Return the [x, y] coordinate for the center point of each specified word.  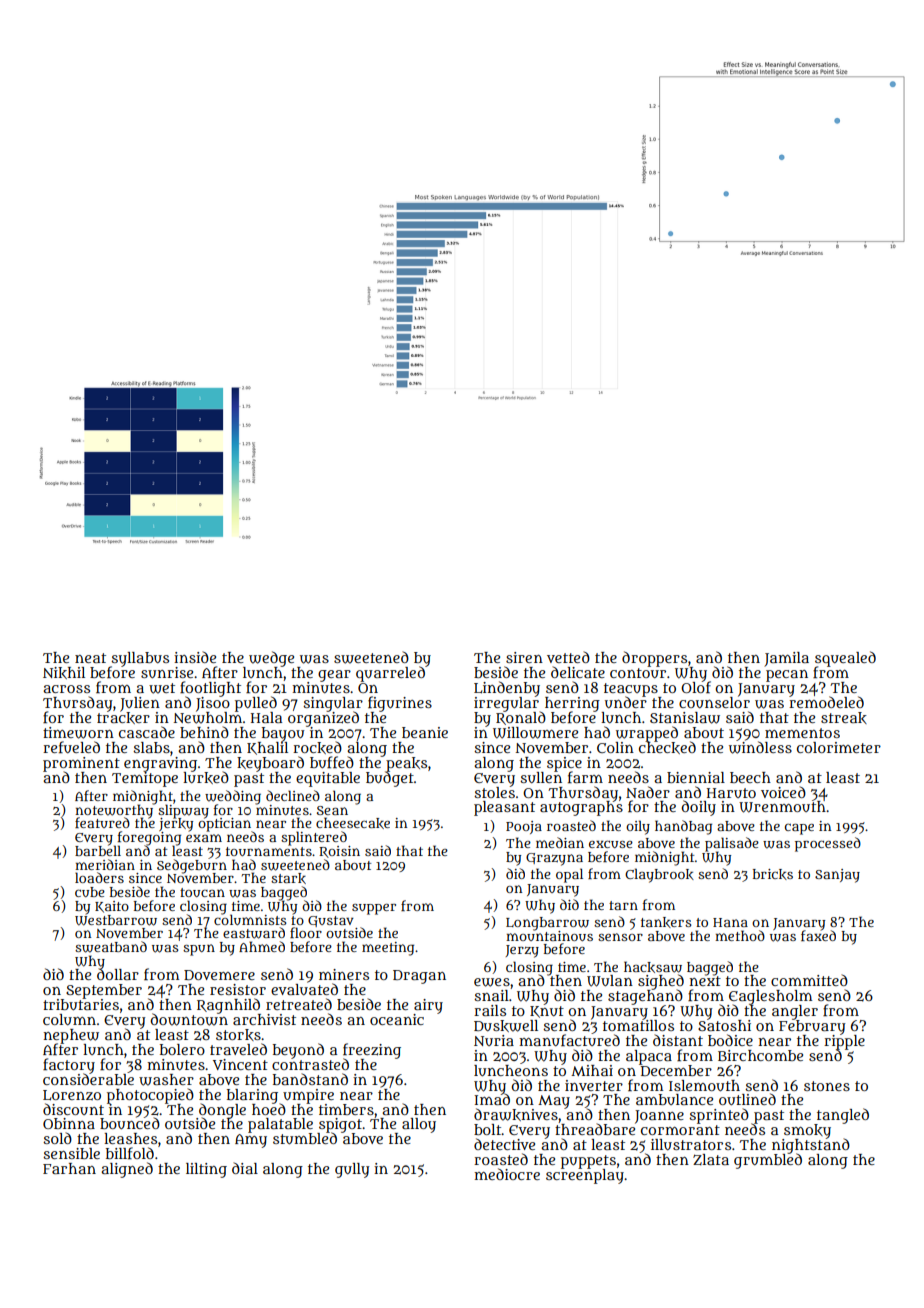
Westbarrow [116, 920]
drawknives [516, 1114]
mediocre [507, 1174]
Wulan [610, 981]
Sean [332, 810]
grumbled [768, 1161]
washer [166, 1080]
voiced [783, 792]
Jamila [786, 659]
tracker [123, 718]
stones [827, 1086]
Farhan [69, 1168]
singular [333, 704]
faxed [818, 935]
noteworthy [115, 811]
